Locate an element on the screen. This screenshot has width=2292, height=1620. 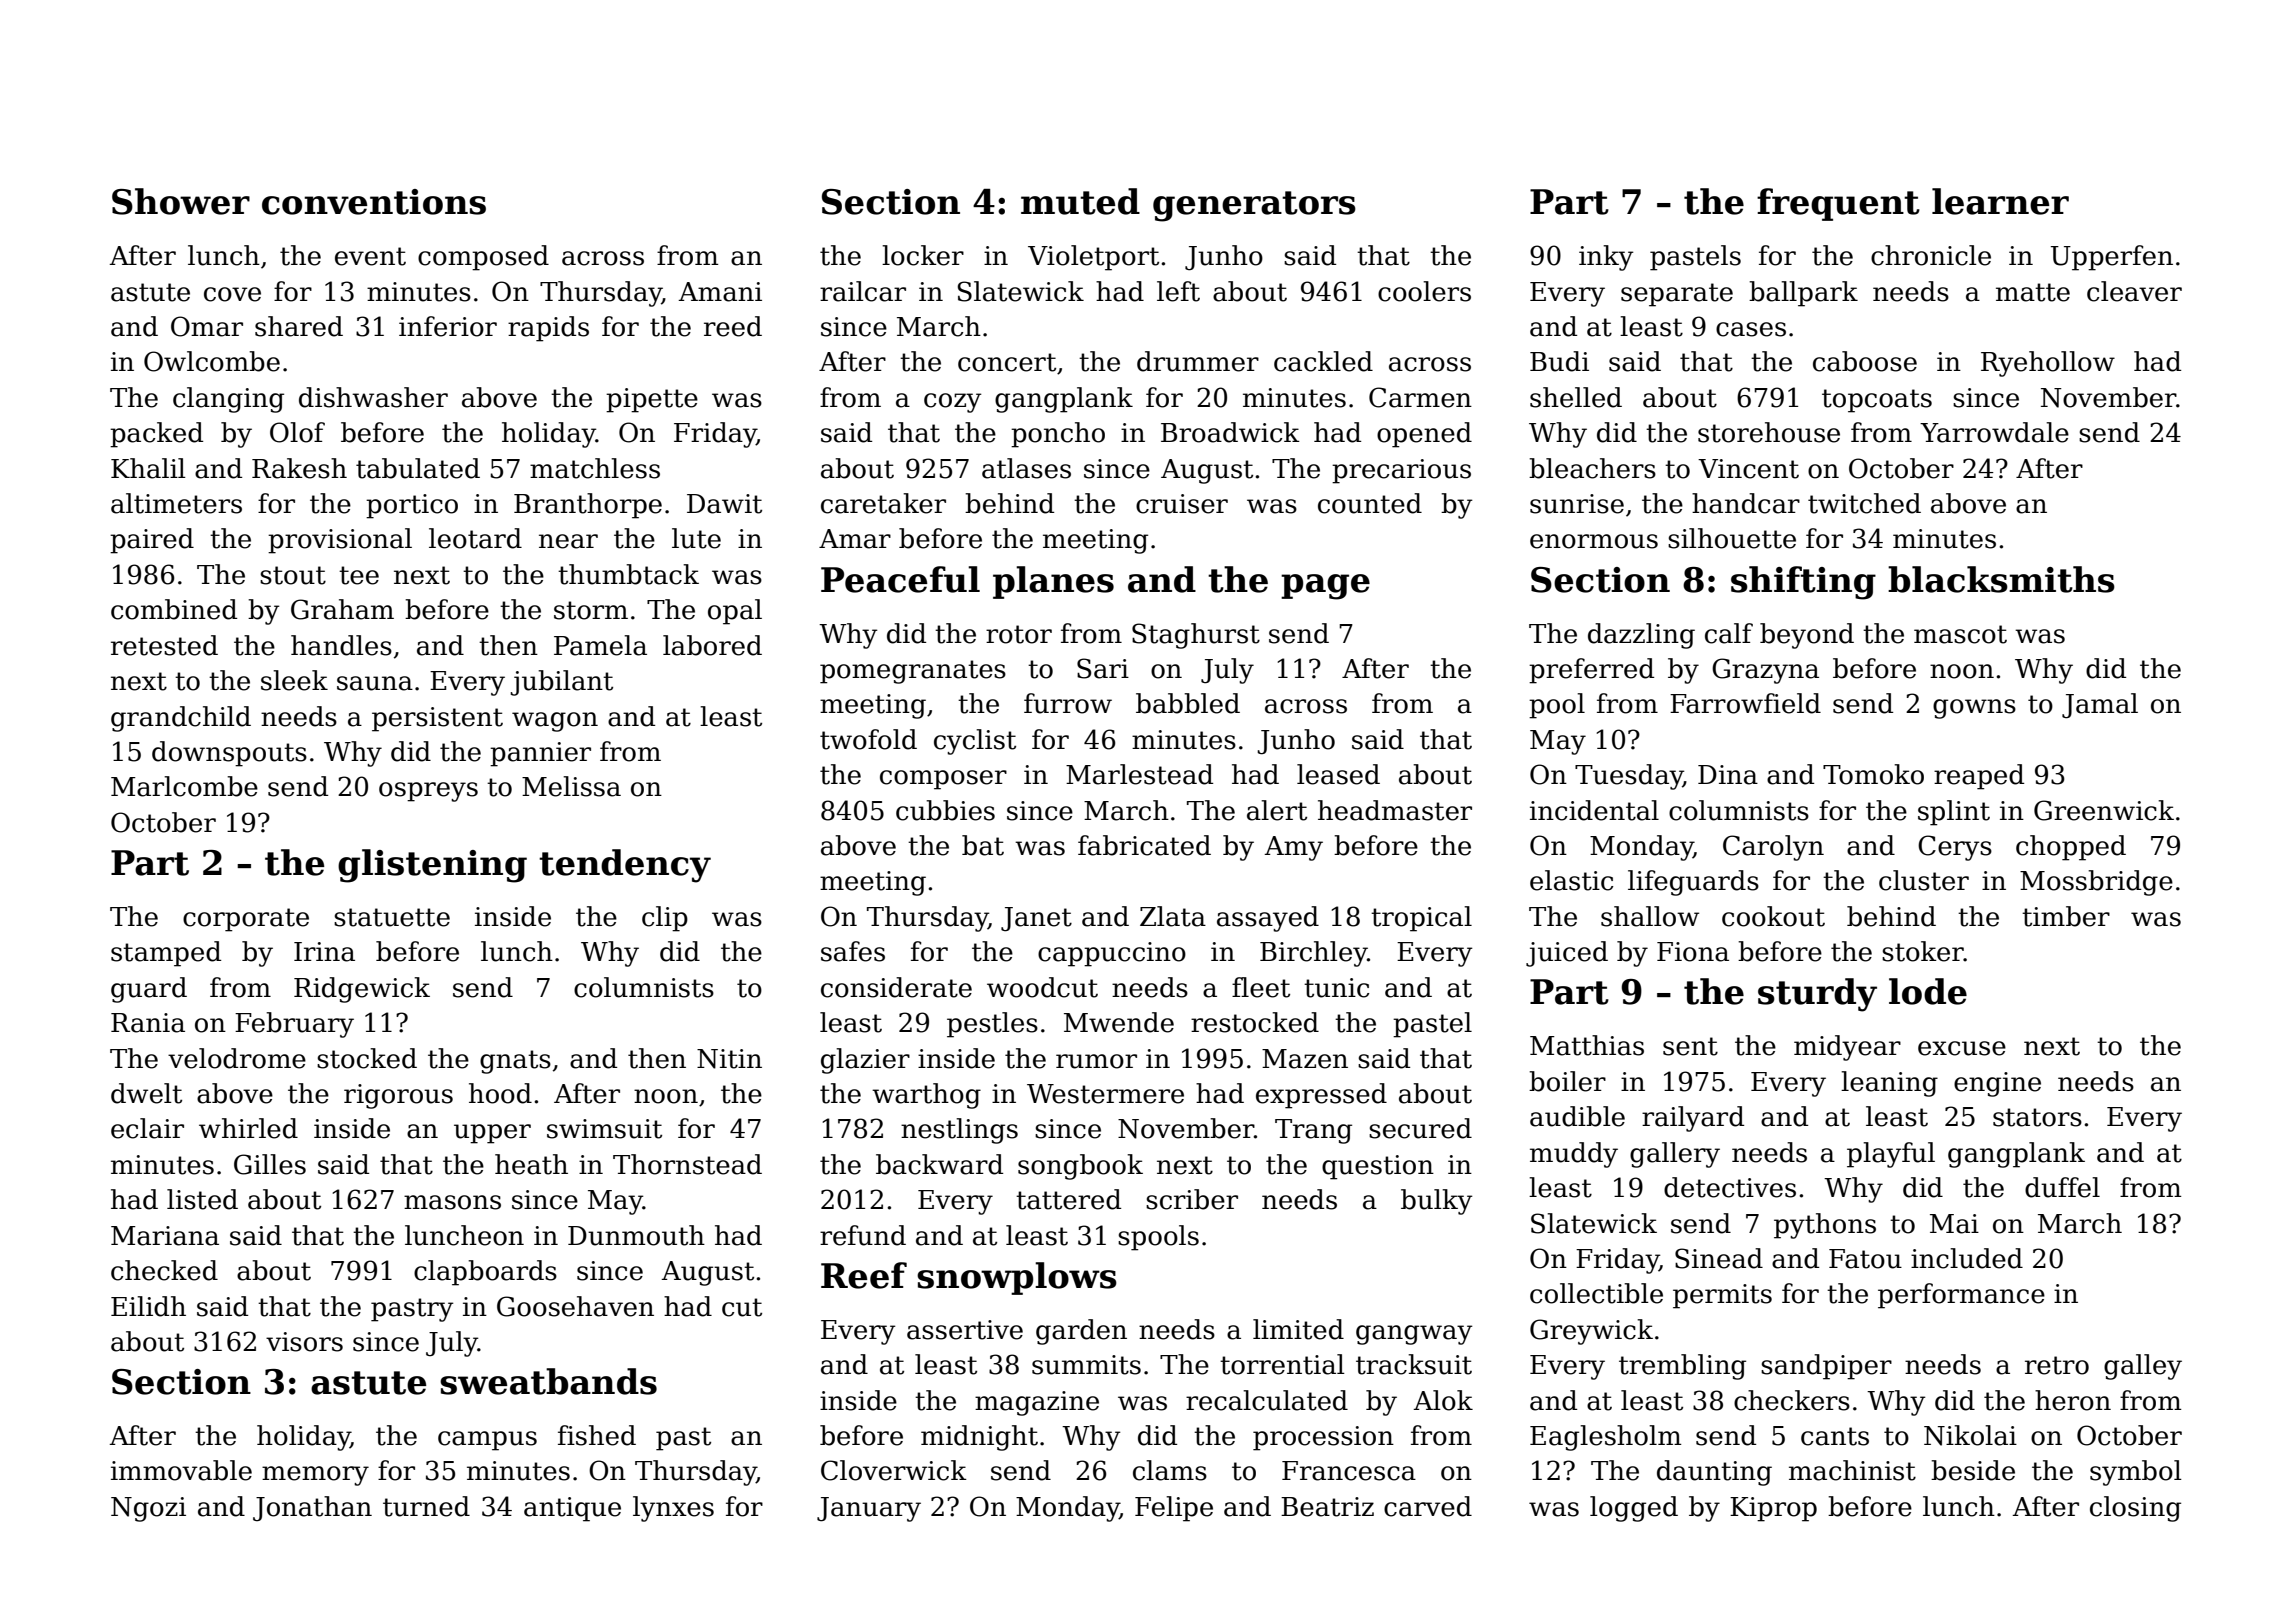
generators is located at coordinates (1254, 206).
